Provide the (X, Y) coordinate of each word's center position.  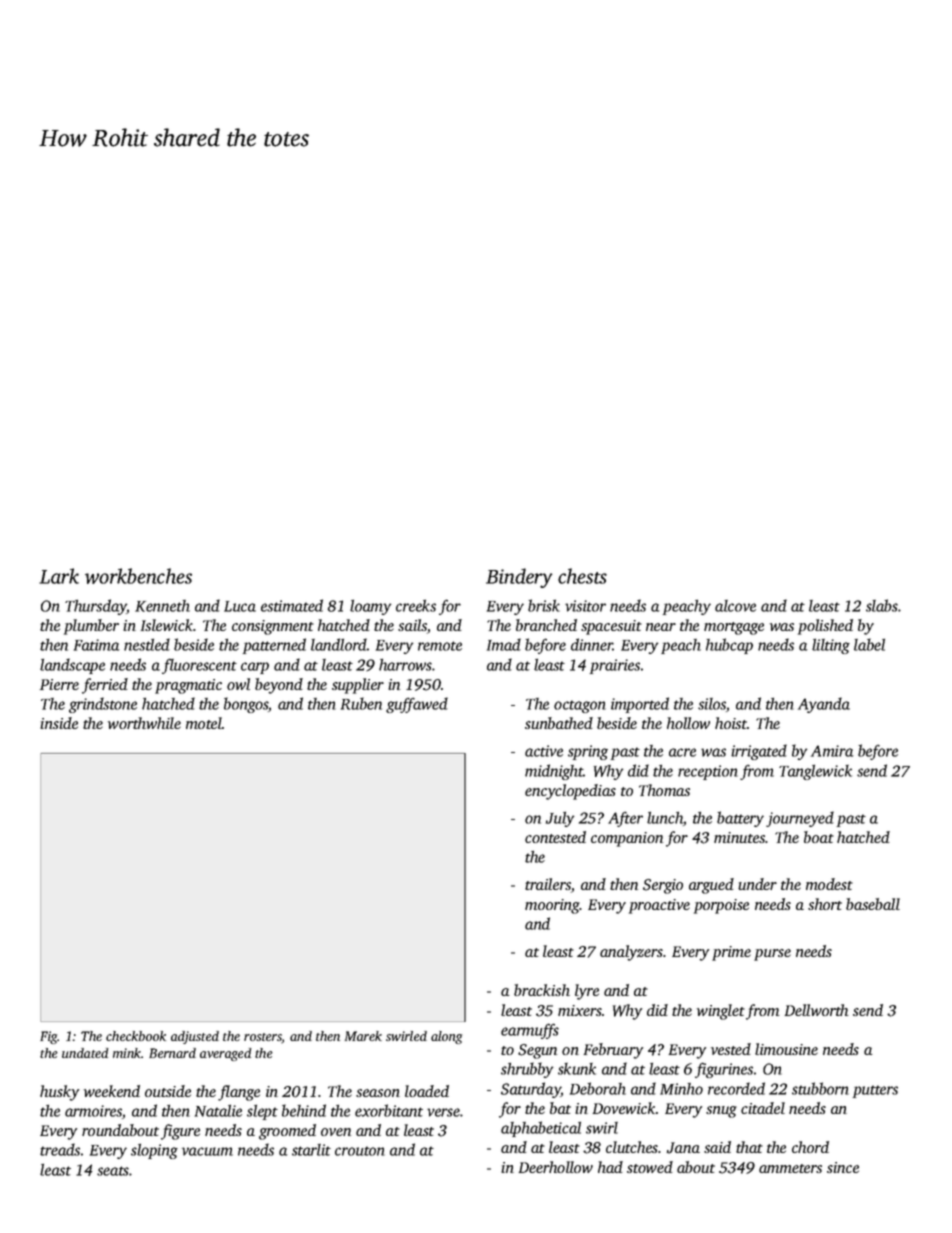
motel (204, 723)
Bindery (519, 578)
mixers (580, 1010)
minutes (739, 837)
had (610, 1167)
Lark (59, 576)
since (843, 1167)
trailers (548, 884)
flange (239, 1093)
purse (772, 955)
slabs (882, 605)
